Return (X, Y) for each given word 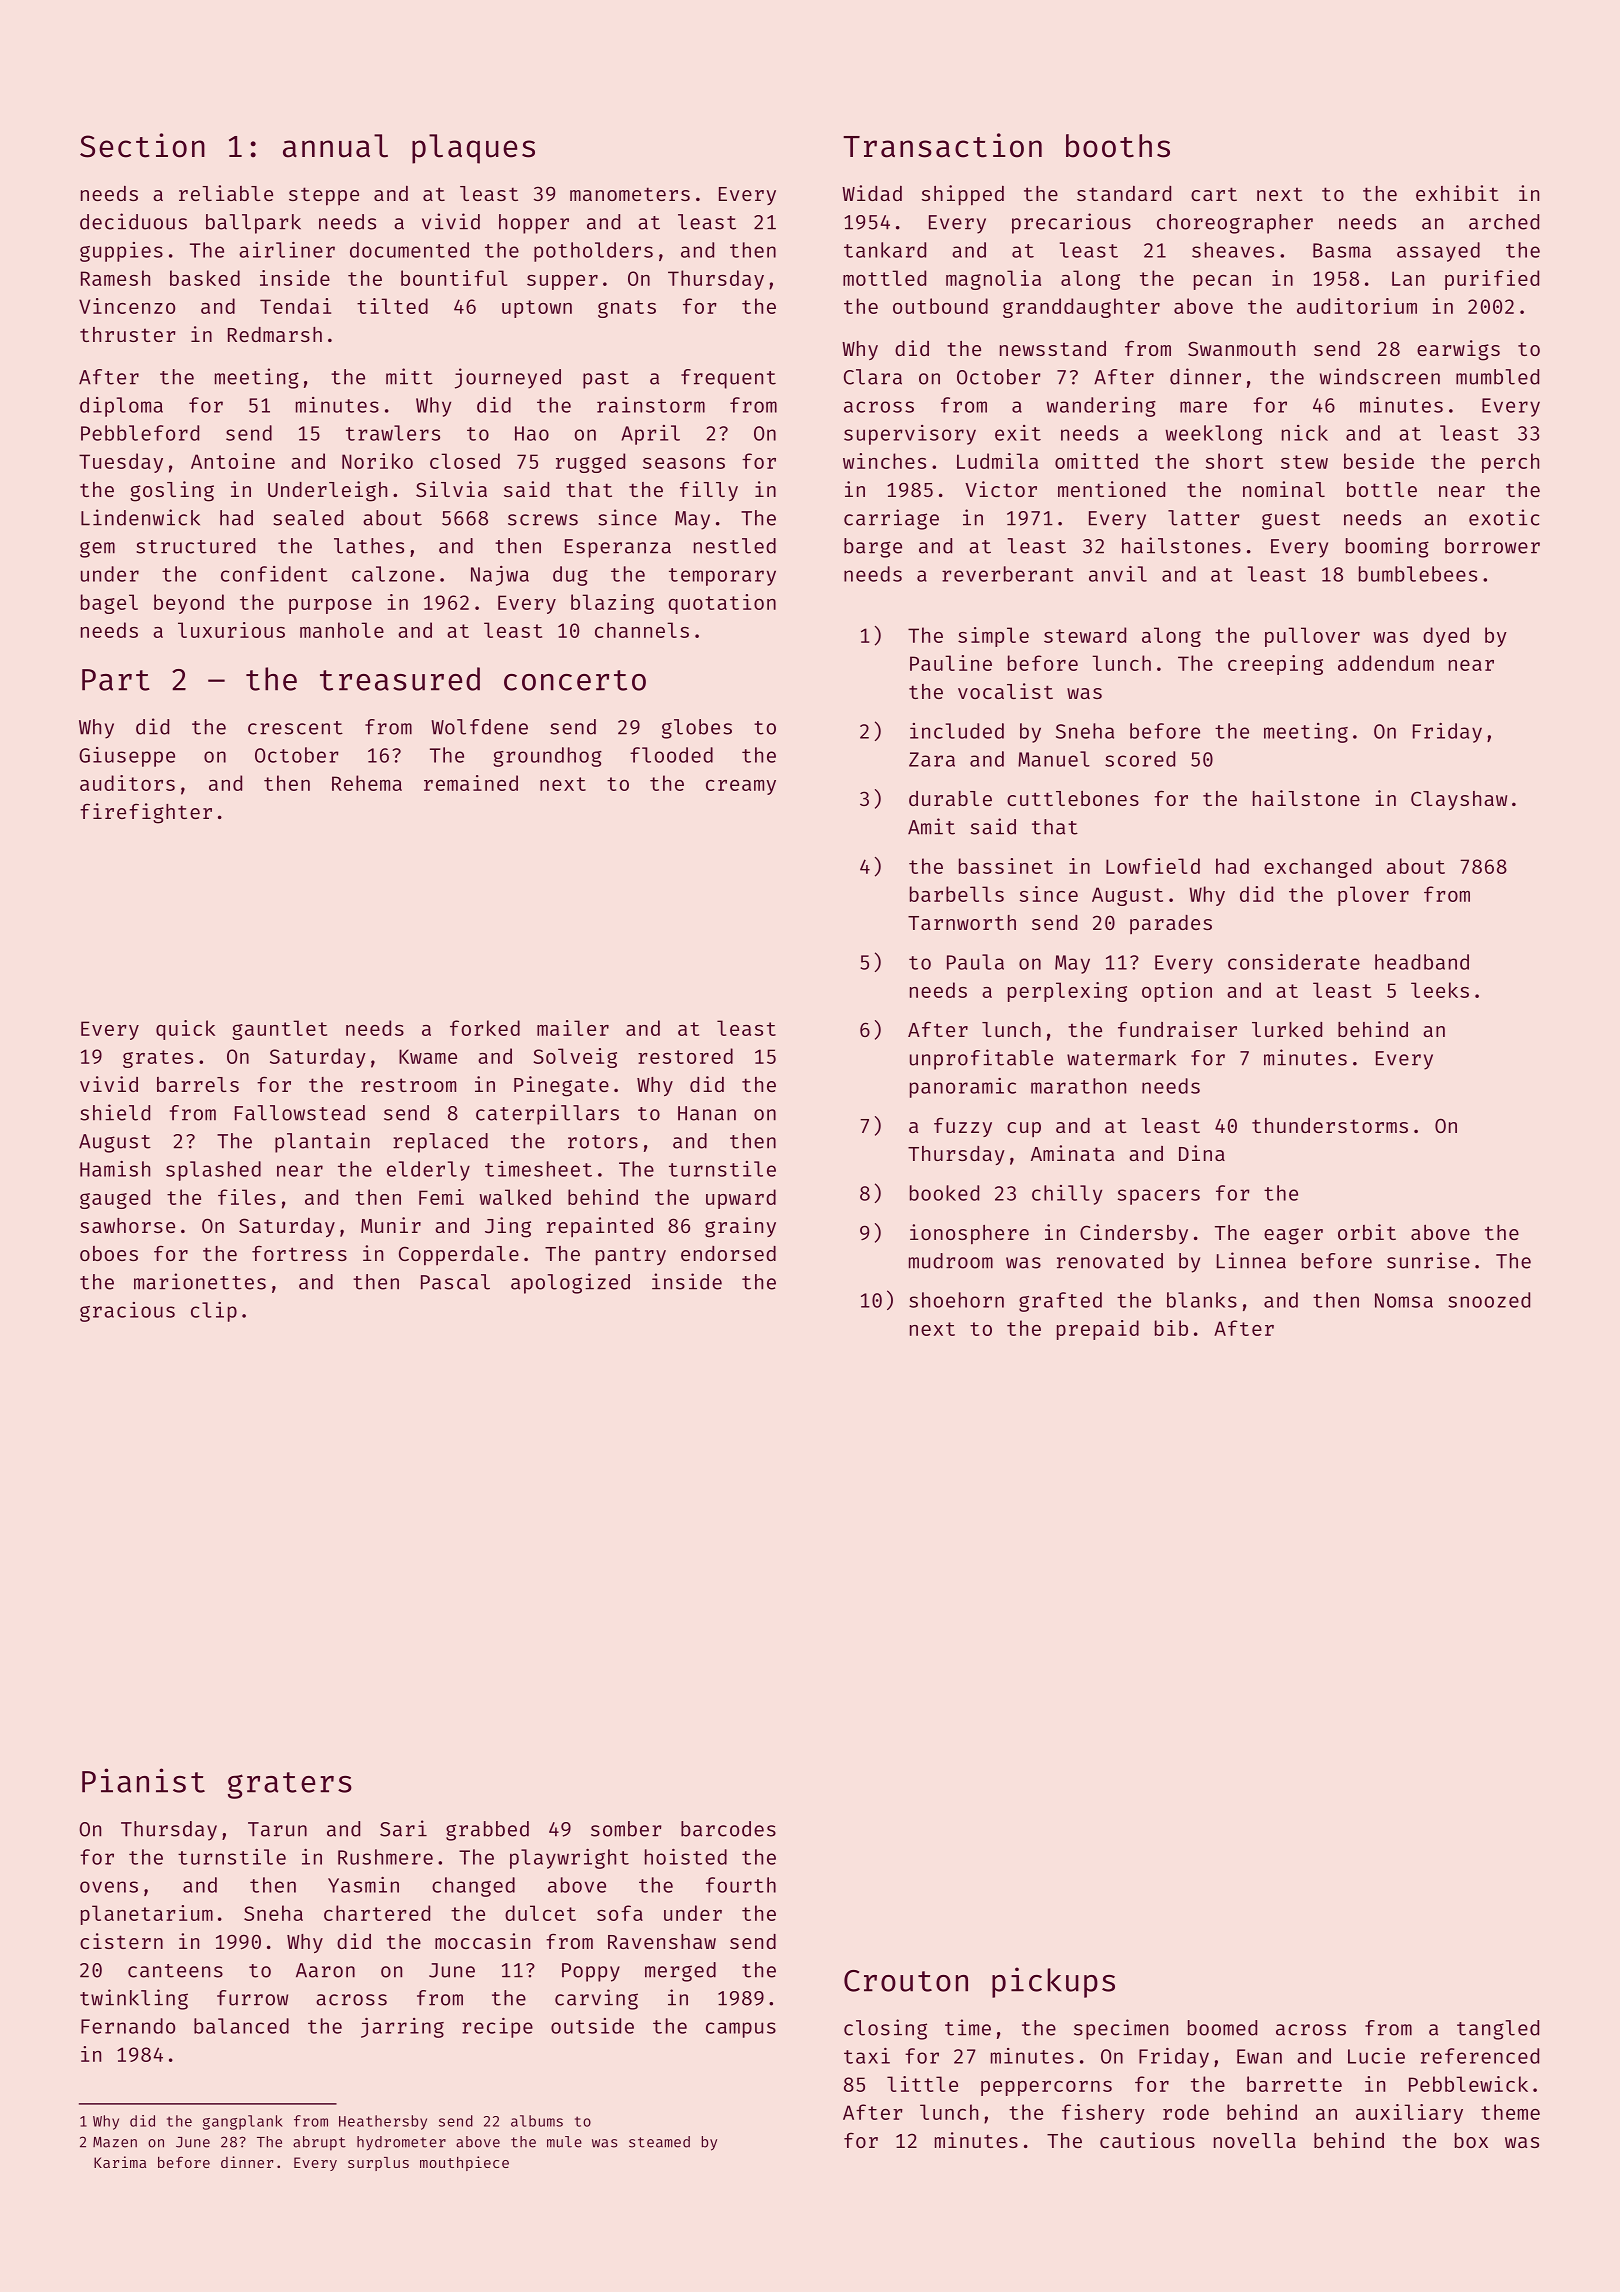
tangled (1498, 2030)
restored (685, 1056)
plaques (473, 149)
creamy (741, 787)
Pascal (455, 1282)
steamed (659, 2142)
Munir (391, 1225)
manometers (630, 194)
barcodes (728, 1829)
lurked (1287, 1029)
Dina (1202, 1153)
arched (1504, 222)
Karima (120, 2162)
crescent (295, 728)
